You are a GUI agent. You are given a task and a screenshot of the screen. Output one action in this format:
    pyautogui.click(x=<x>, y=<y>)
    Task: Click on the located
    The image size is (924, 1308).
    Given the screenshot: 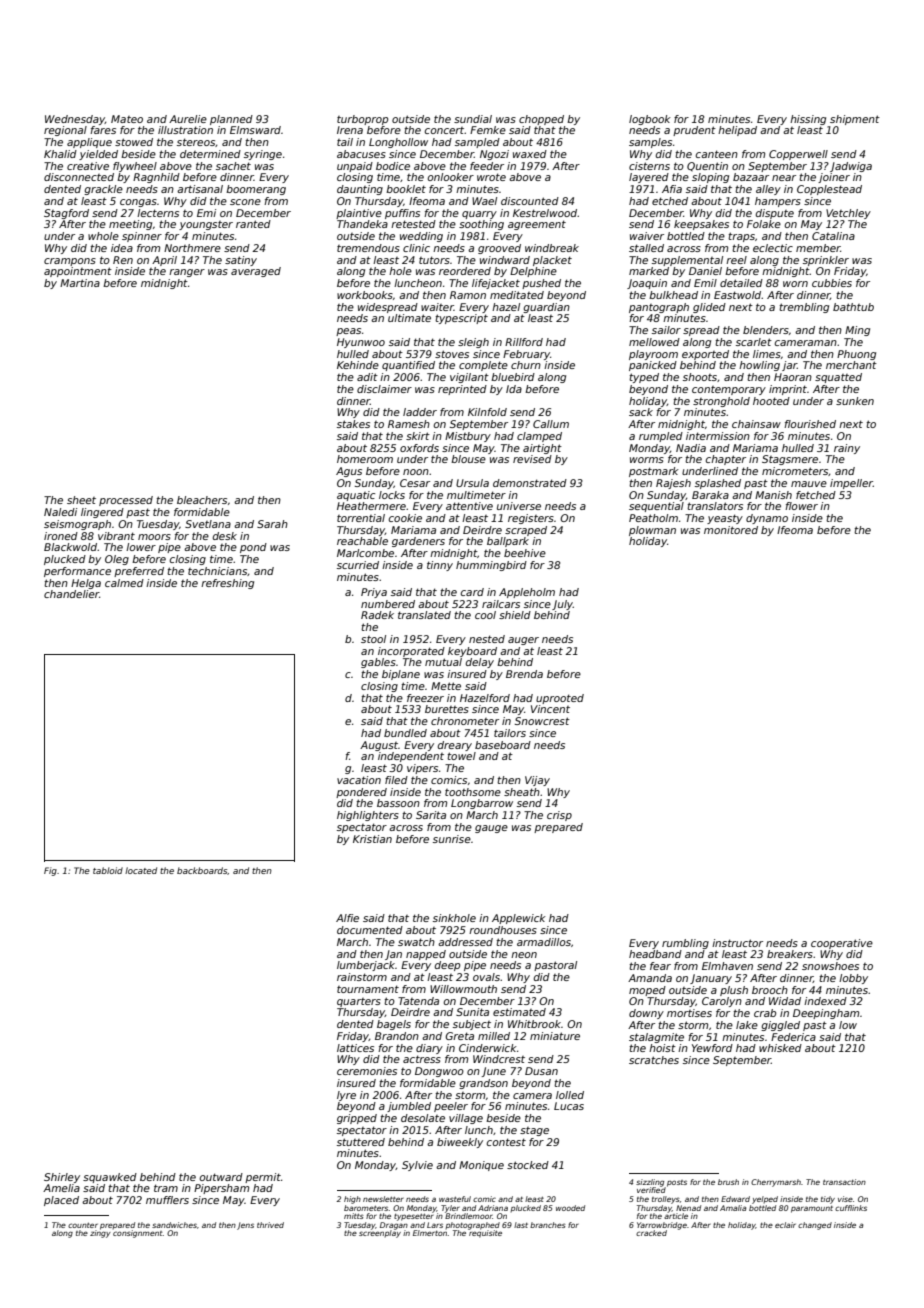 What is the action you would take?
    pyautogui.click(x=141, y=870)
